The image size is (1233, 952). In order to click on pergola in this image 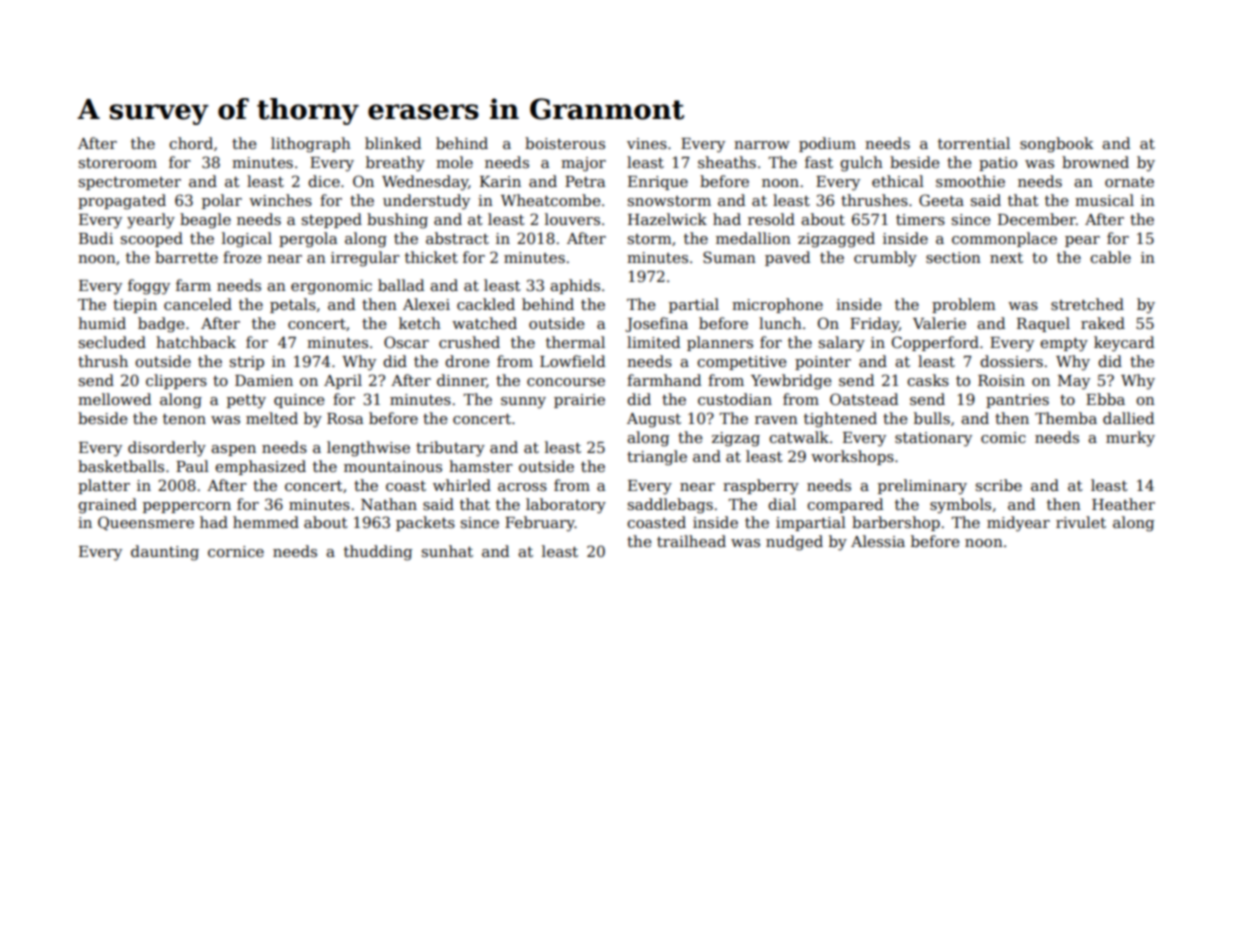, I will do `click(308, 240)`.
